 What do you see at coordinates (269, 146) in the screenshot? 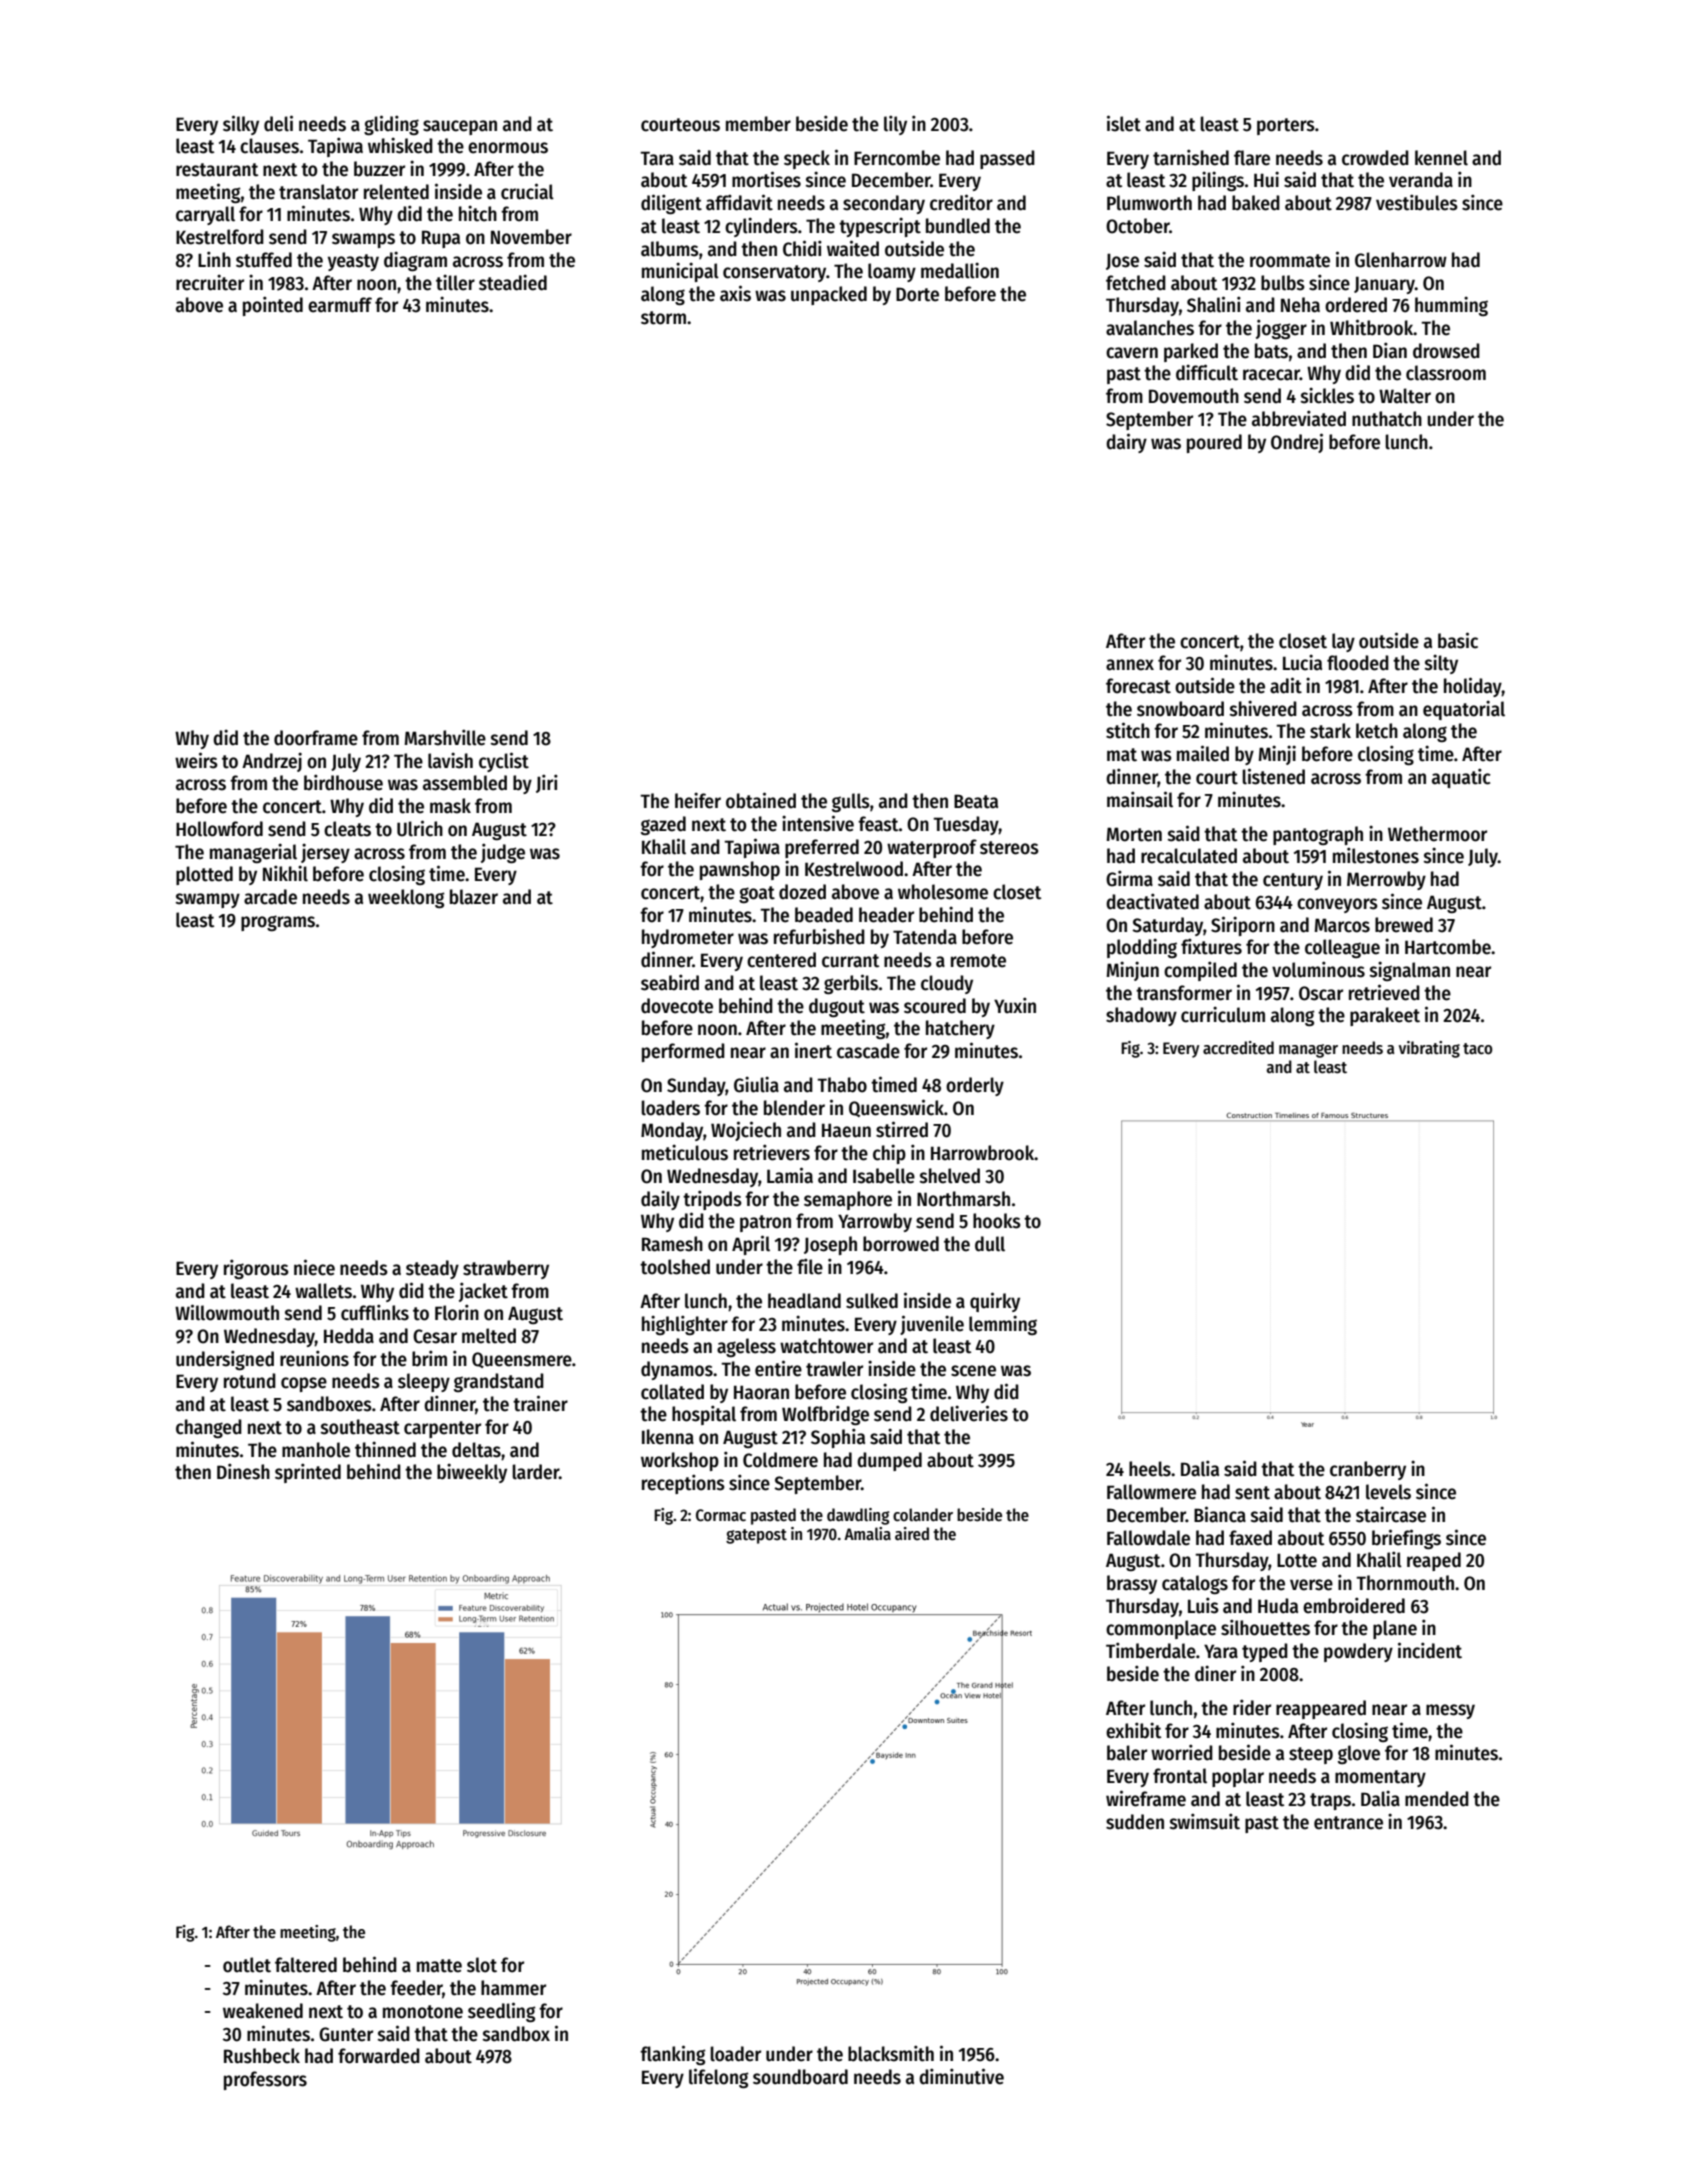
I see `clauses` at bounding box center [269, 146].
